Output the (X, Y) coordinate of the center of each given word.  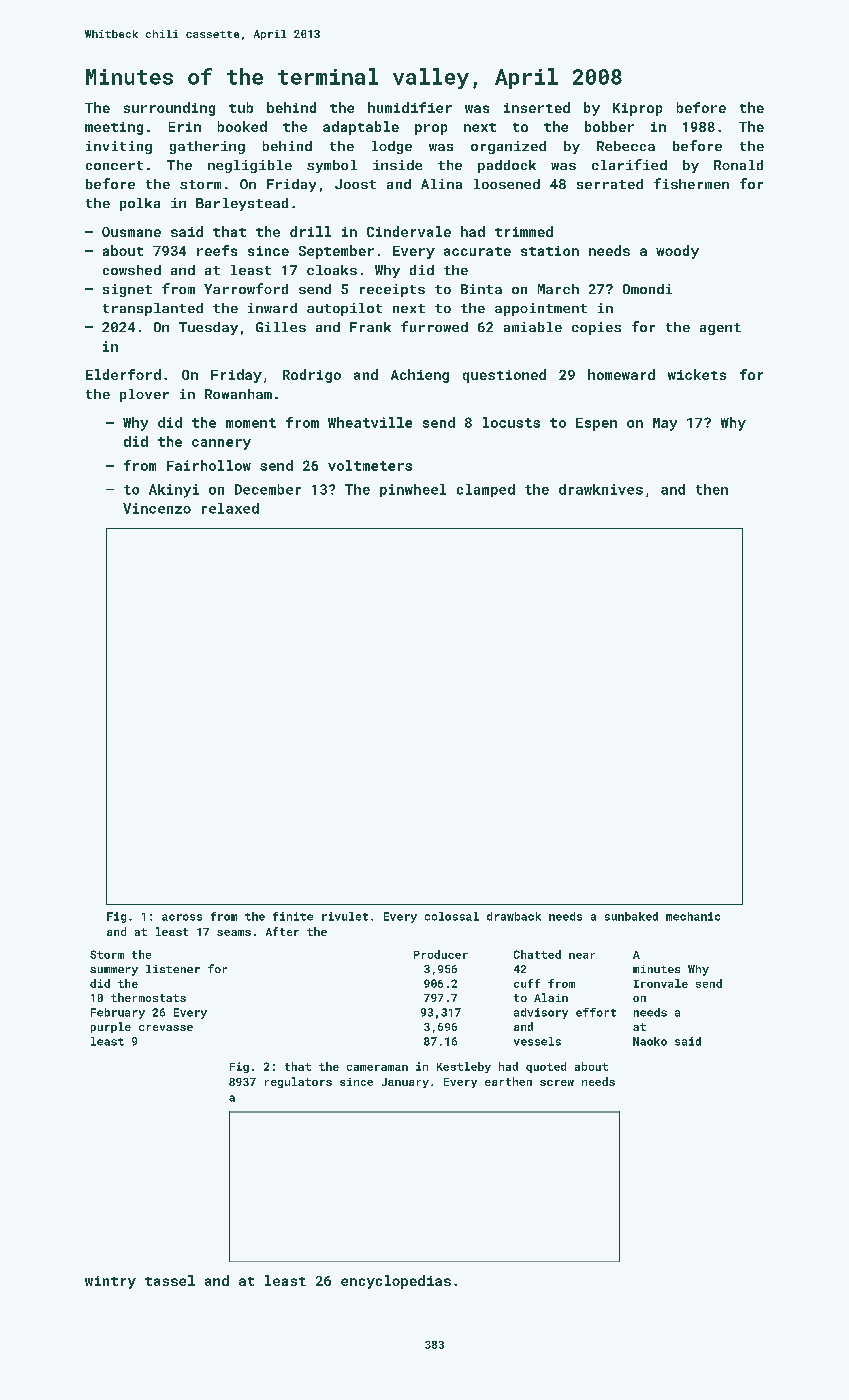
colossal (452, 916)
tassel (170, 1280)
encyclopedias (396, 1282)
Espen (596, 424)
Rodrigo (312, 376)
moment (251, 423)
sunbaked (631, 916)
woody (677, 252)
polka (140, 204)
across (182, 917)
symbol (332, 166)
